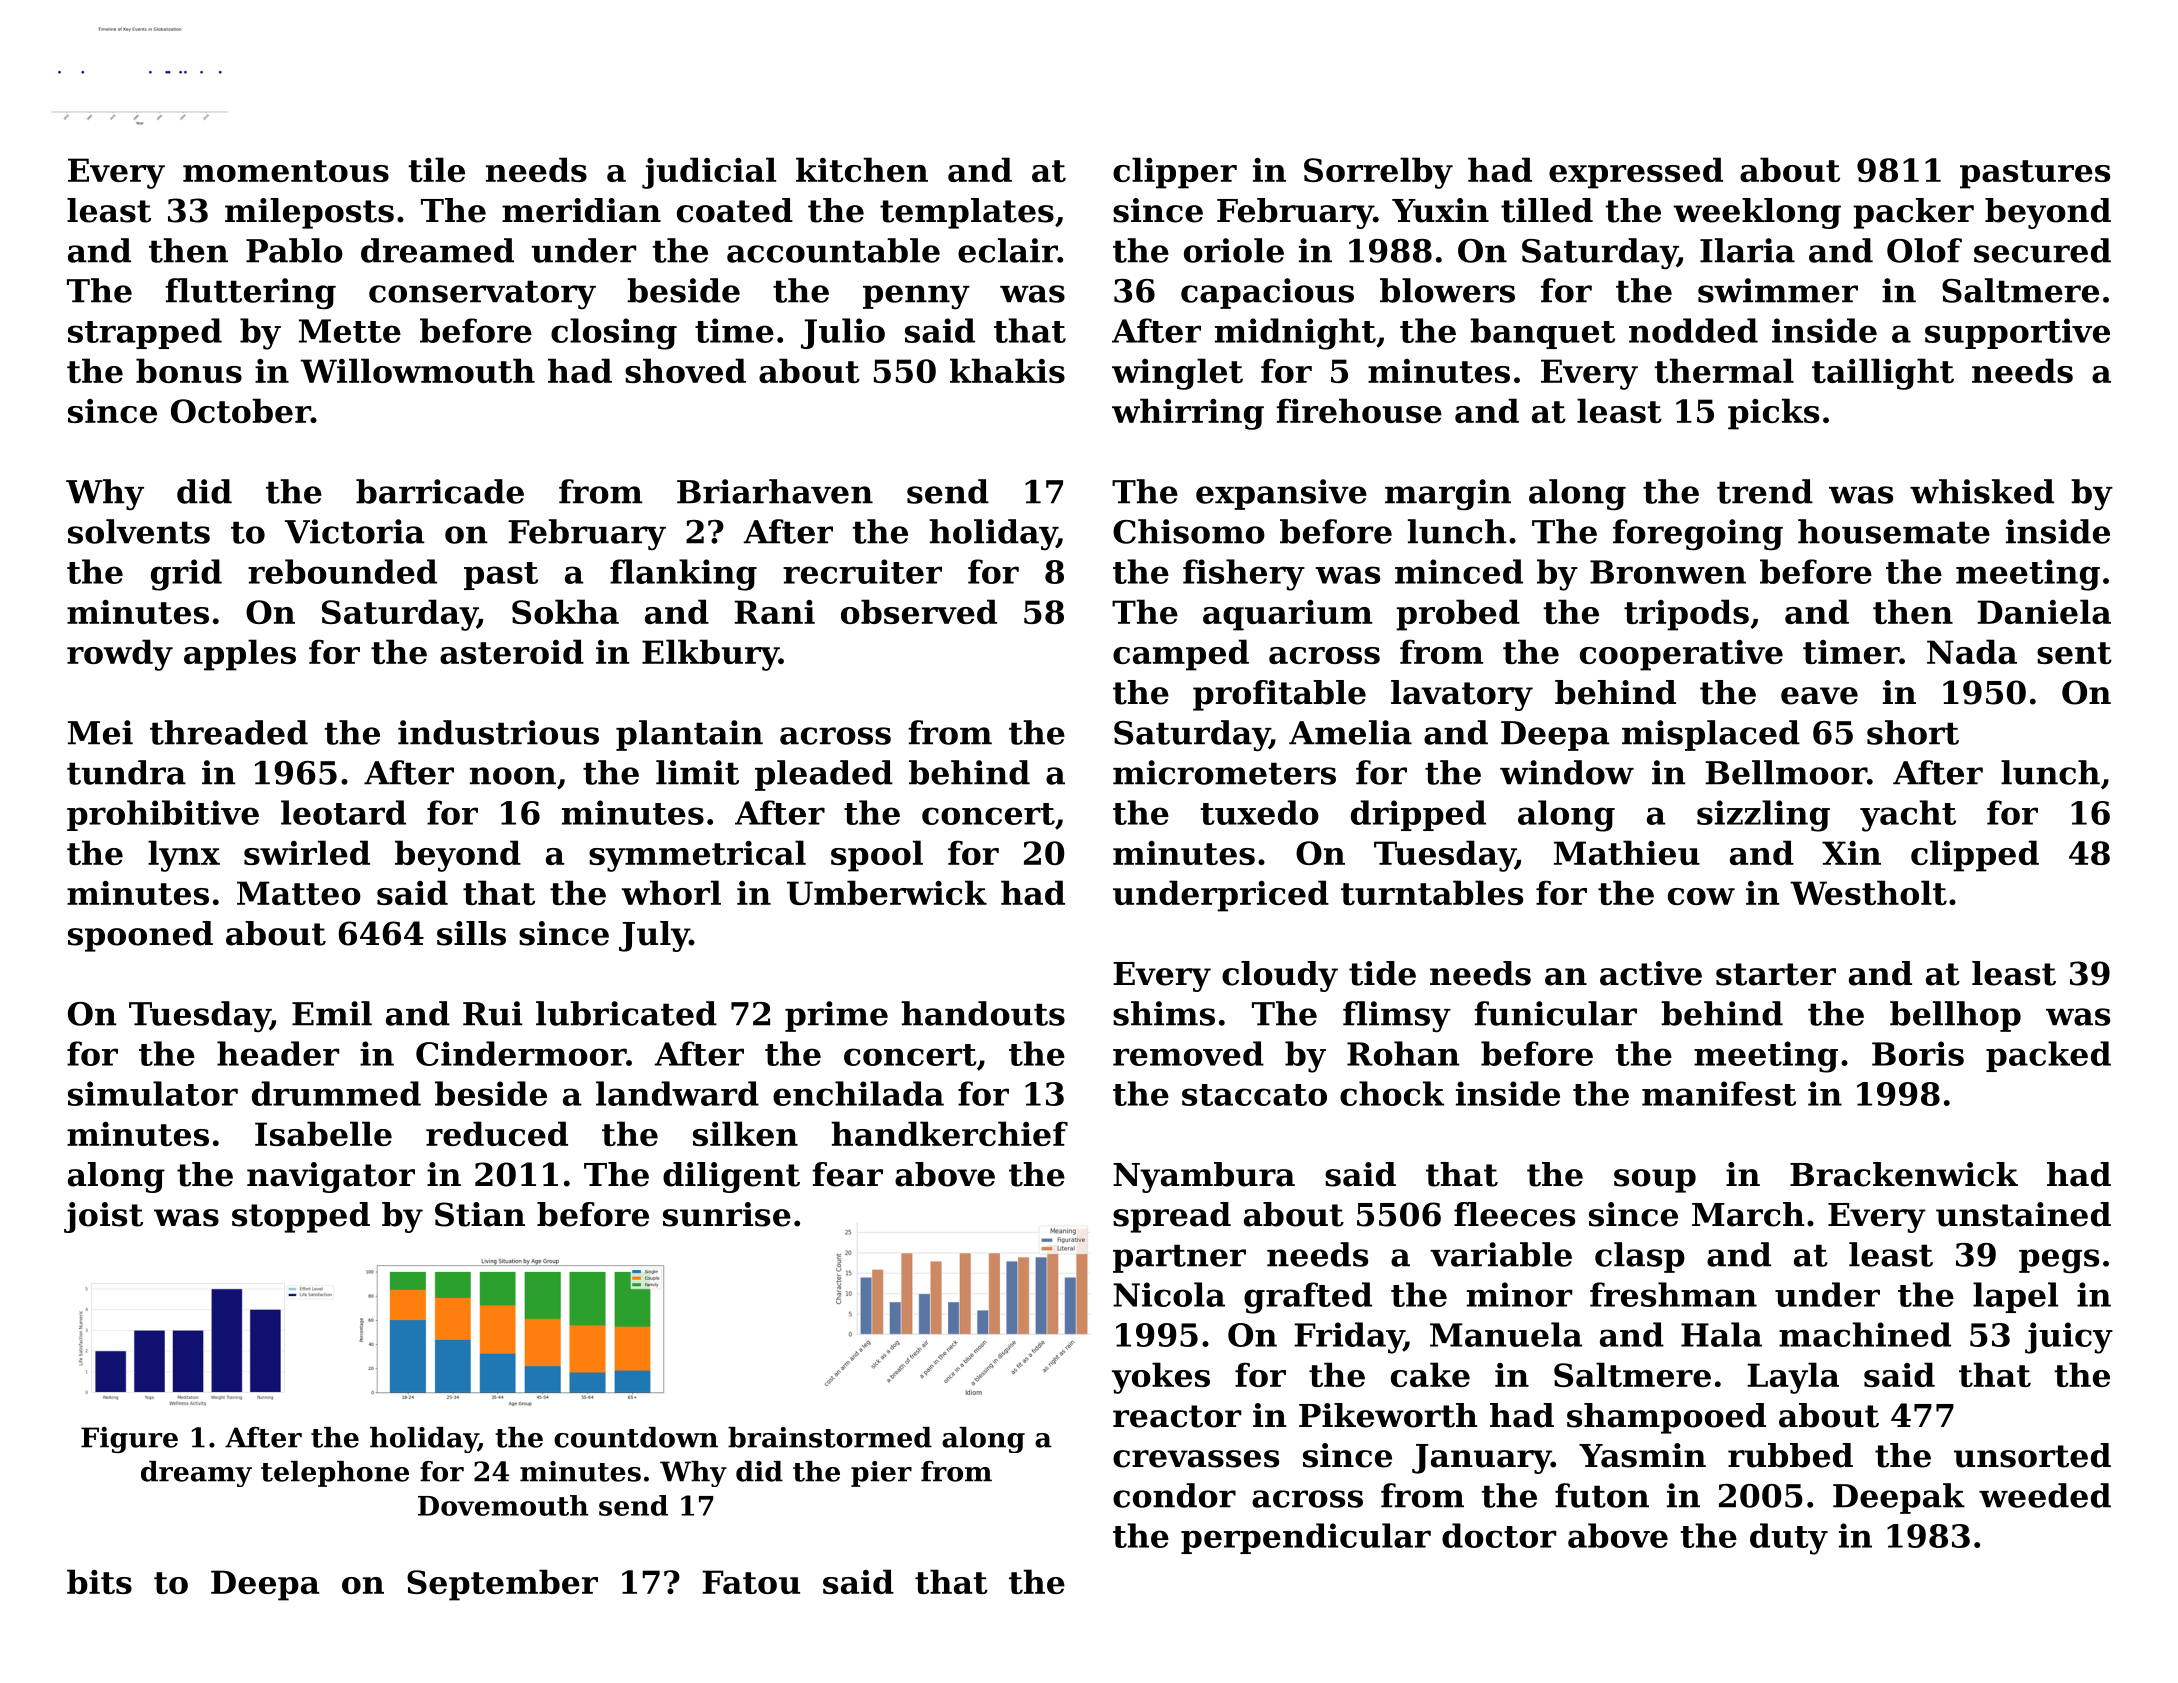 Image resolution: width=2178 pixels, height=1683 pixels. What do you see at coordinates (775, 491) in the screenshot?
I see `Briarhaven` at bounding box center [775, 491].
